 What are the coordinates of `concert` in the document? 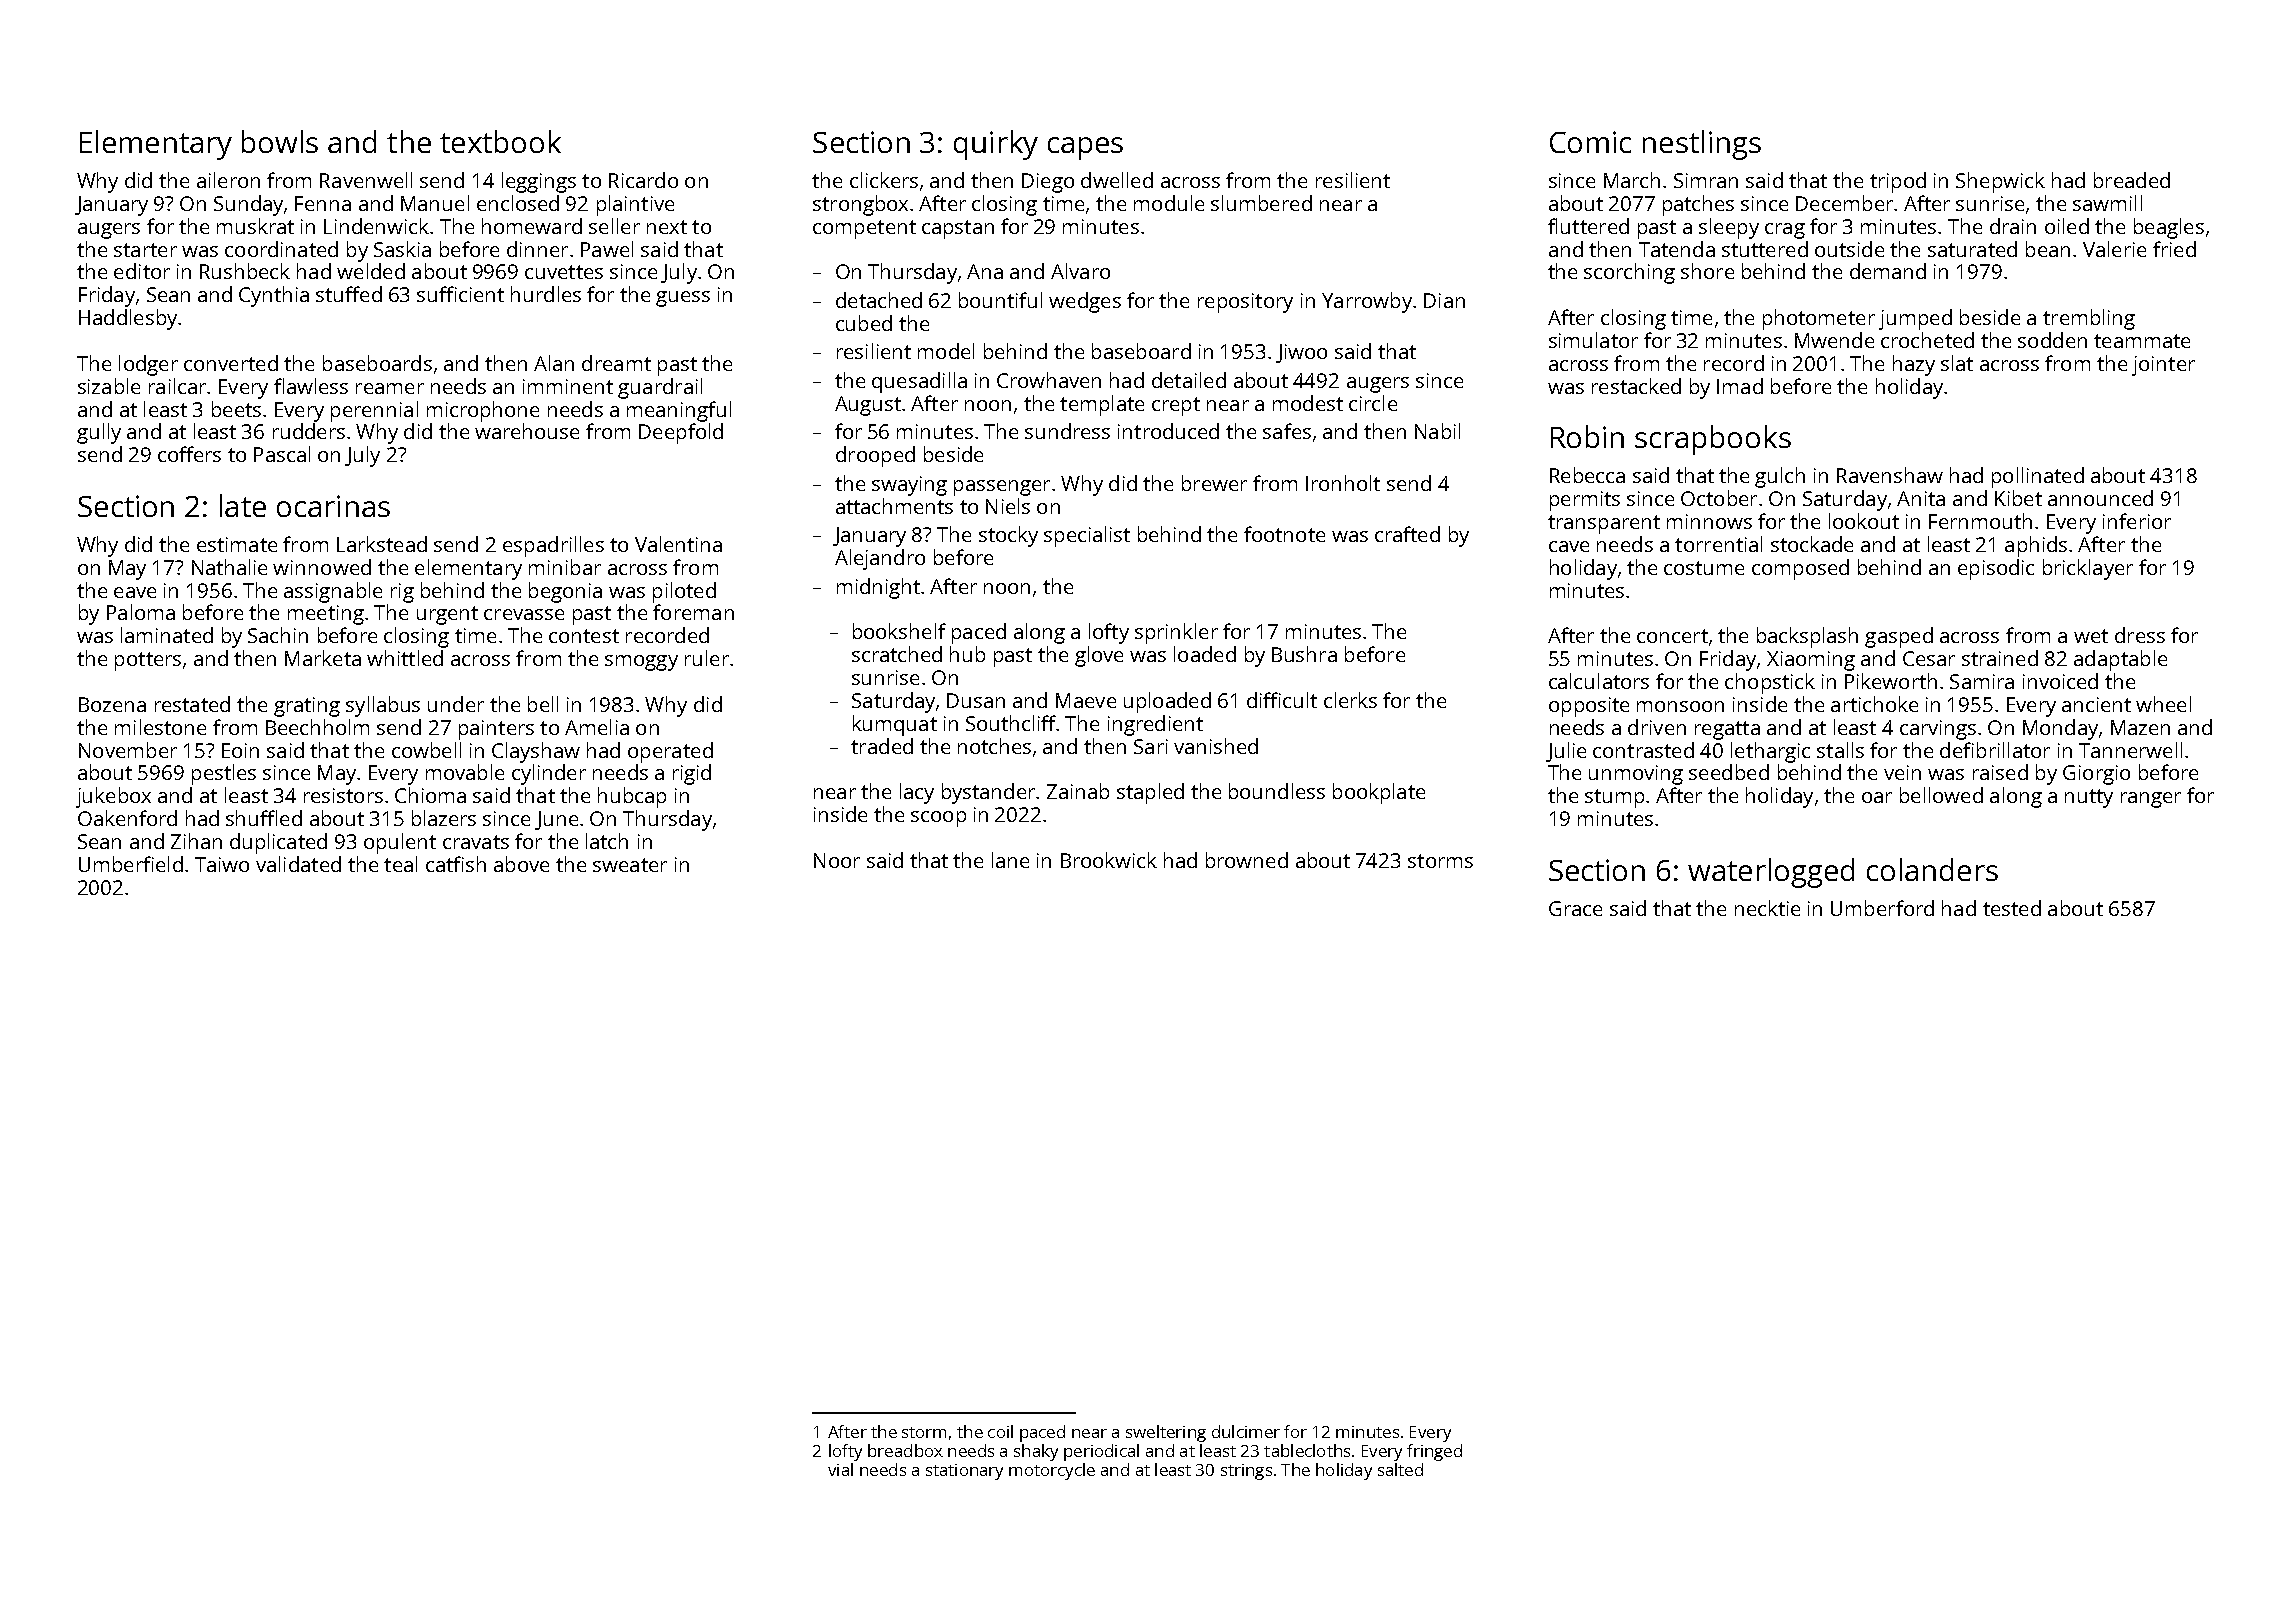 It's located at (1672, 636).
